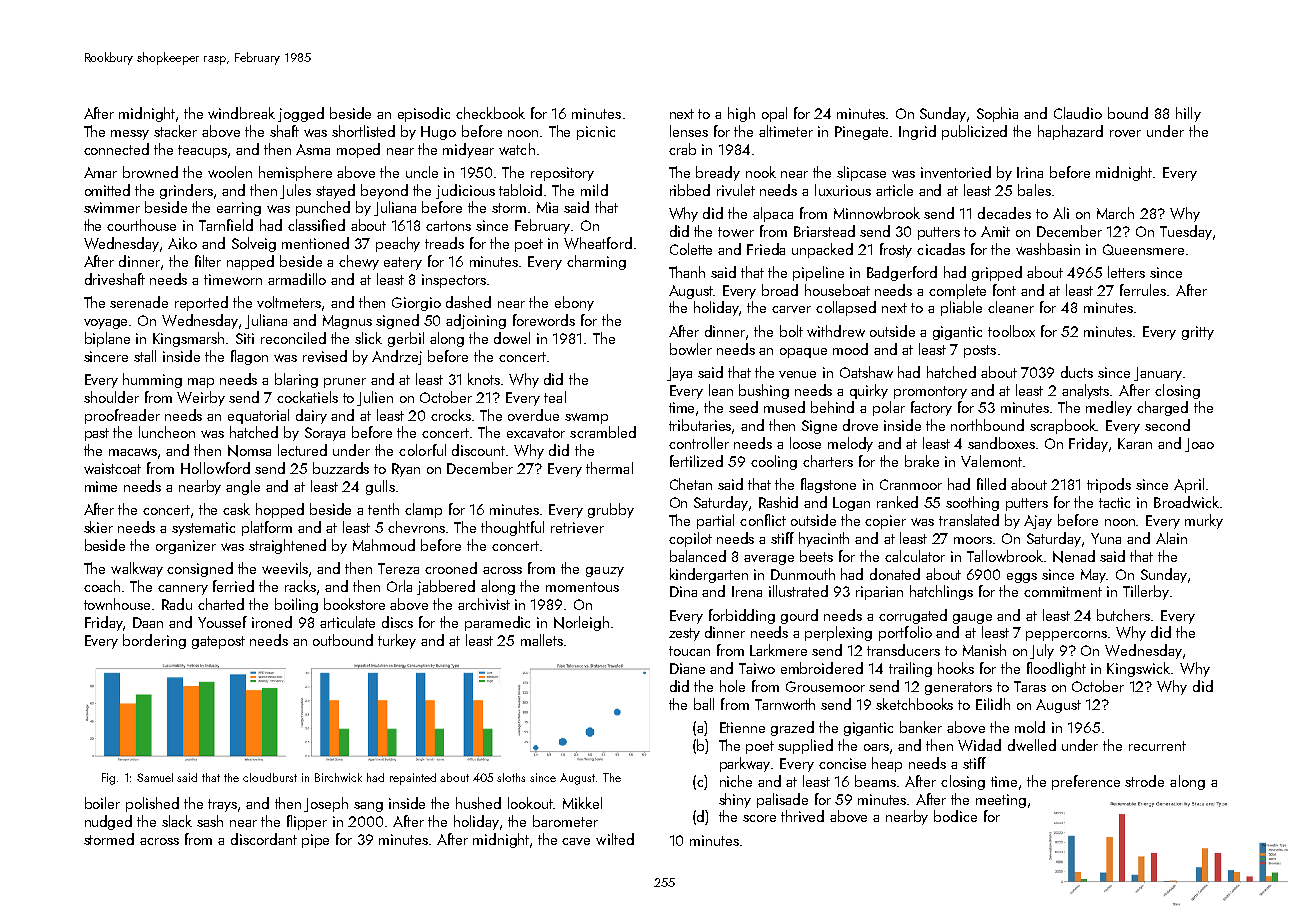  What do you see at coordinates (931, 408) in the page?
I see `factory` at bounding box center [931, 408].
